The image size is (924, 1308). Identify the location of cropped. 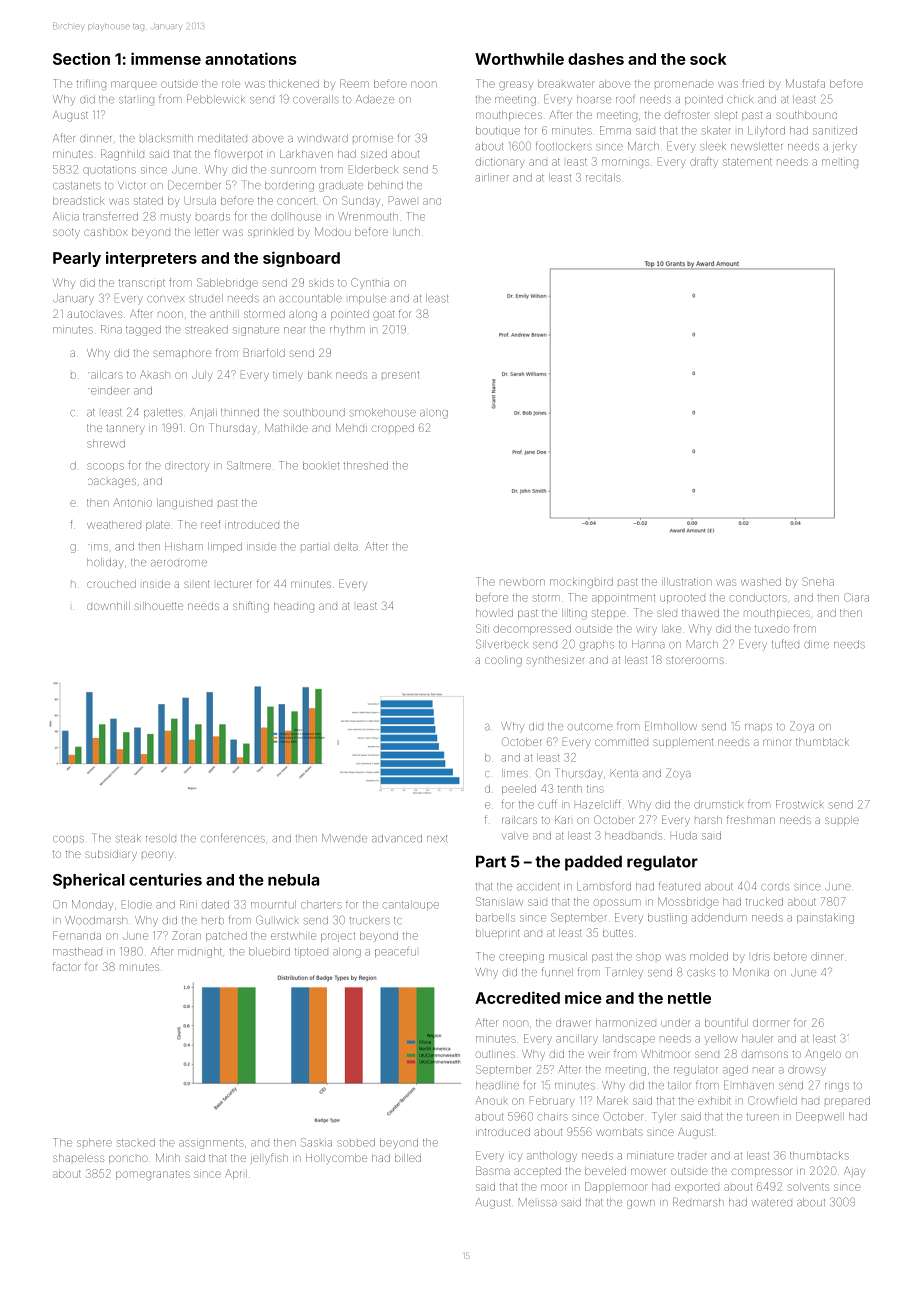
(393, 429).
